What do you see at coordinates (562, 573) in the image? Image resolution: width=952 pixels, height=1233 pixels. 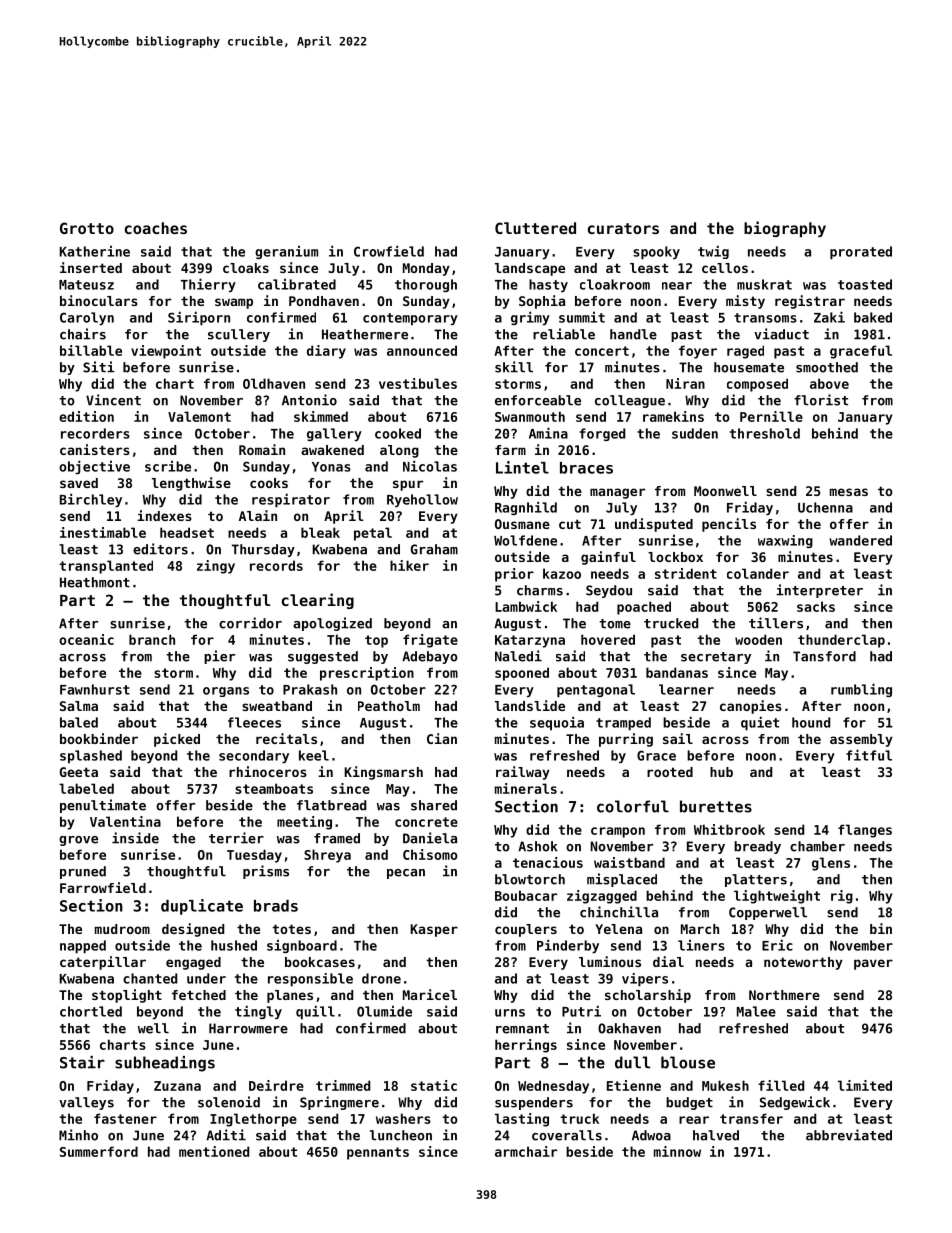 I see `kazoo` at bounding box center [562, 573].
